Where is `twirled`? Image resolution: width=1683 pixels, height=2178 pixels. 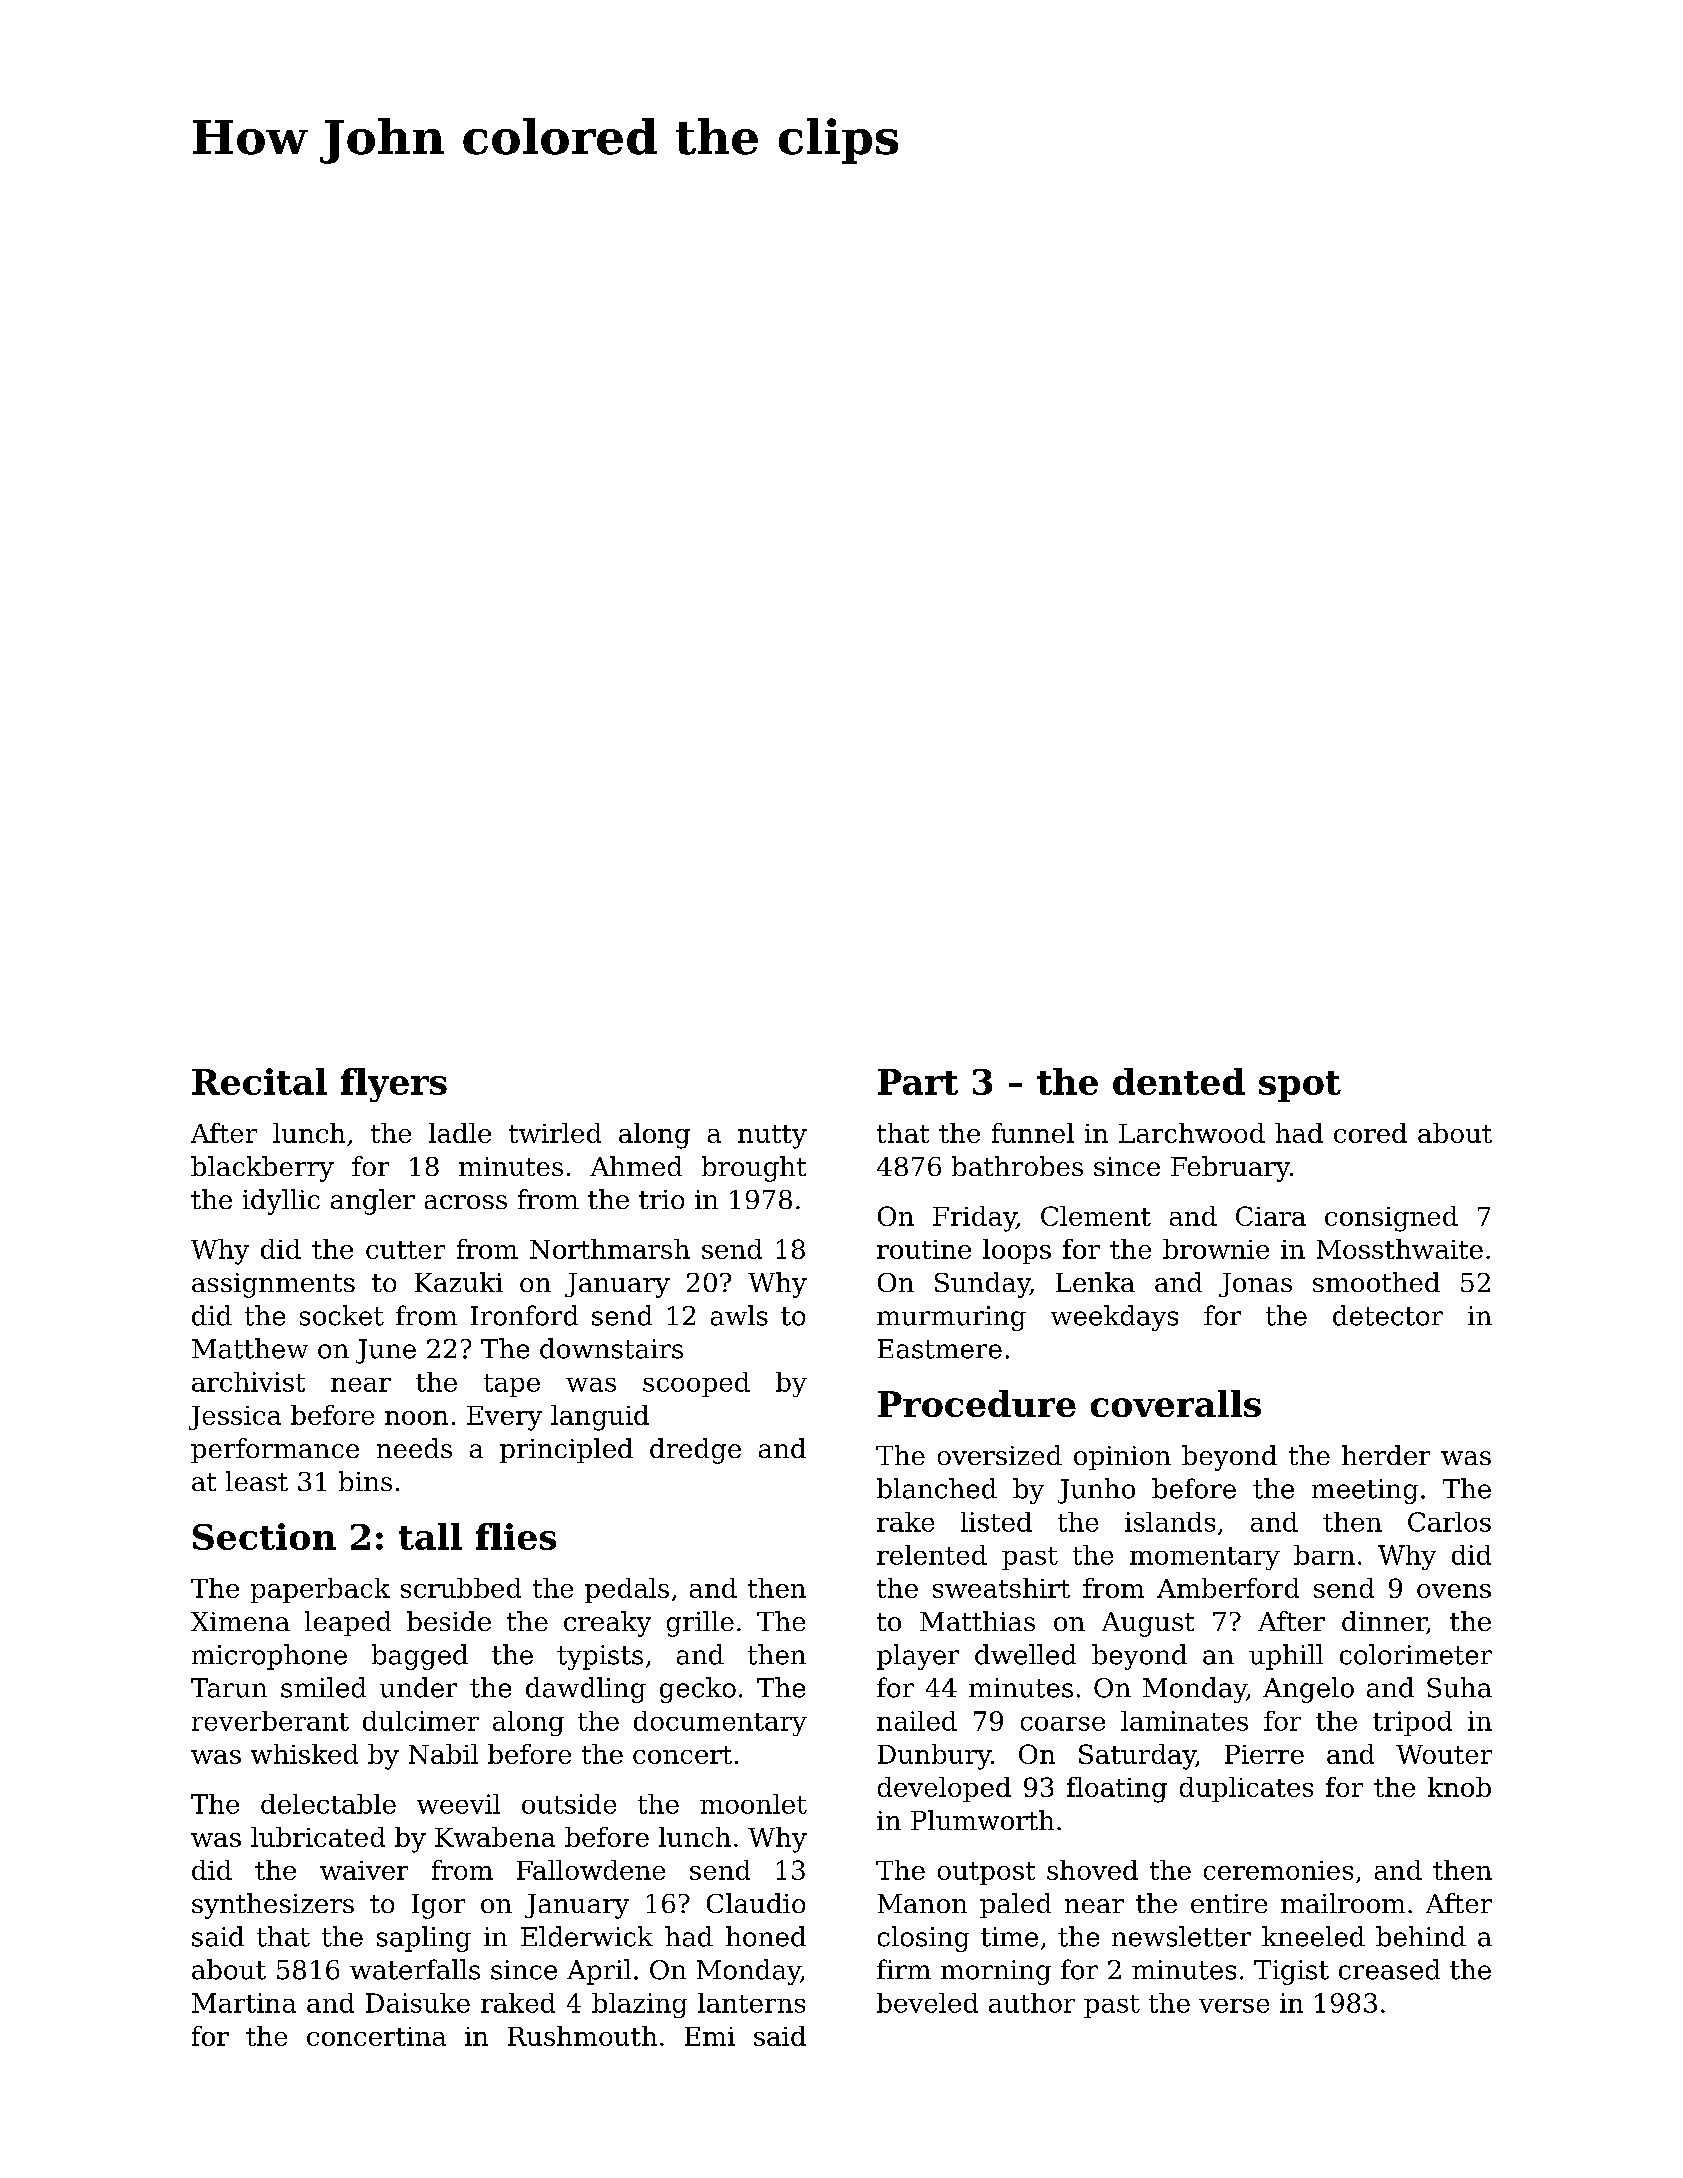
twirled is located at coordinates (555, 1133).
